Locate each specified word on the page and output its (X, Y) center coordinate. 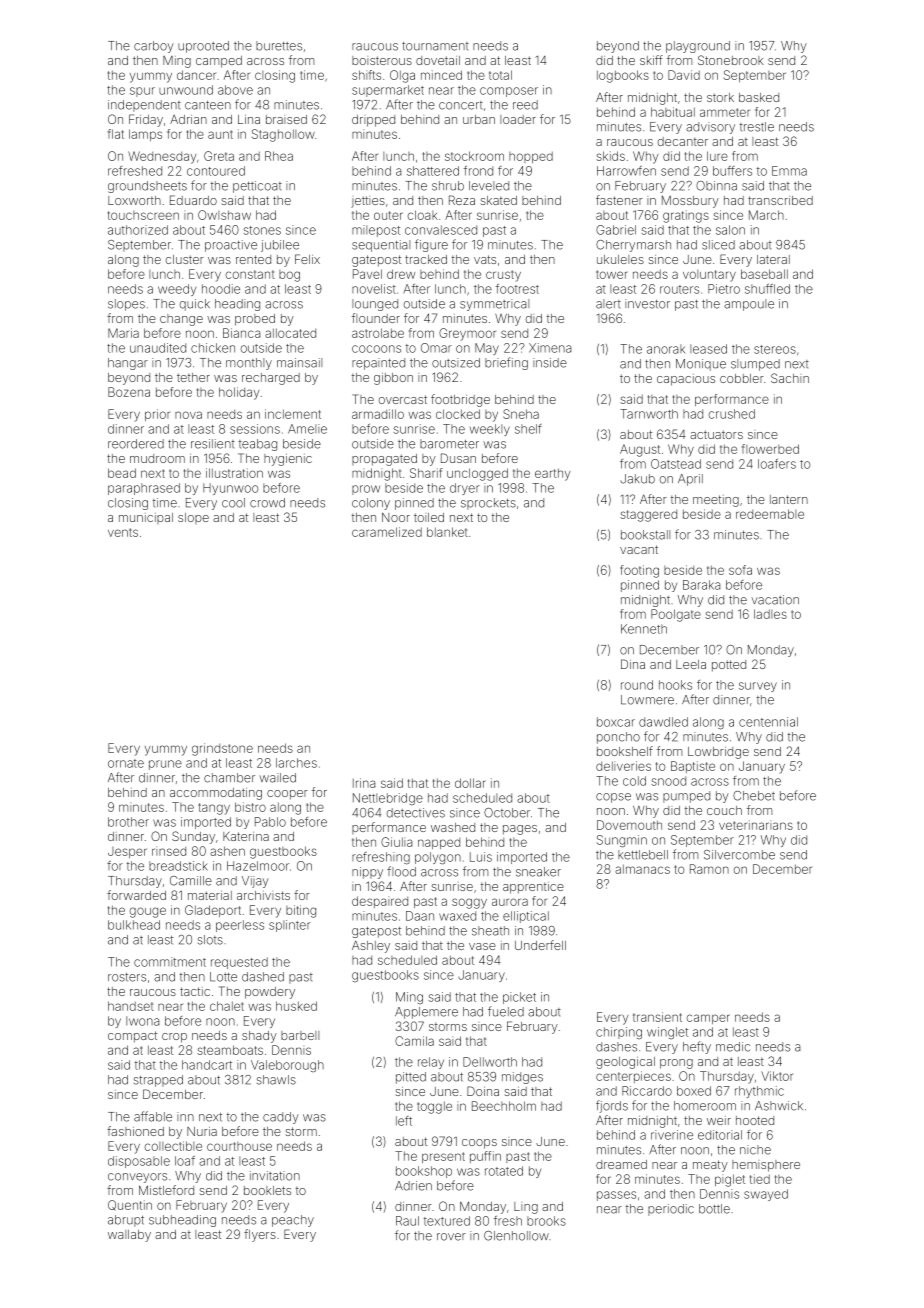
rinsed (169, 851)
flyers (260, 1235)
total (500, 75)
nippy (367, 873)
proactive (231, 246)
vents (123, 532)
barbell (300, 1035)
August (640, 450)
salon (730, 230)
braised (286, 119)
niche (755, 1150)
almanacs (642, 869)
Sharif (426, 473)
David (684, 75)
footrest (517, 289)
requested (239, 963)
